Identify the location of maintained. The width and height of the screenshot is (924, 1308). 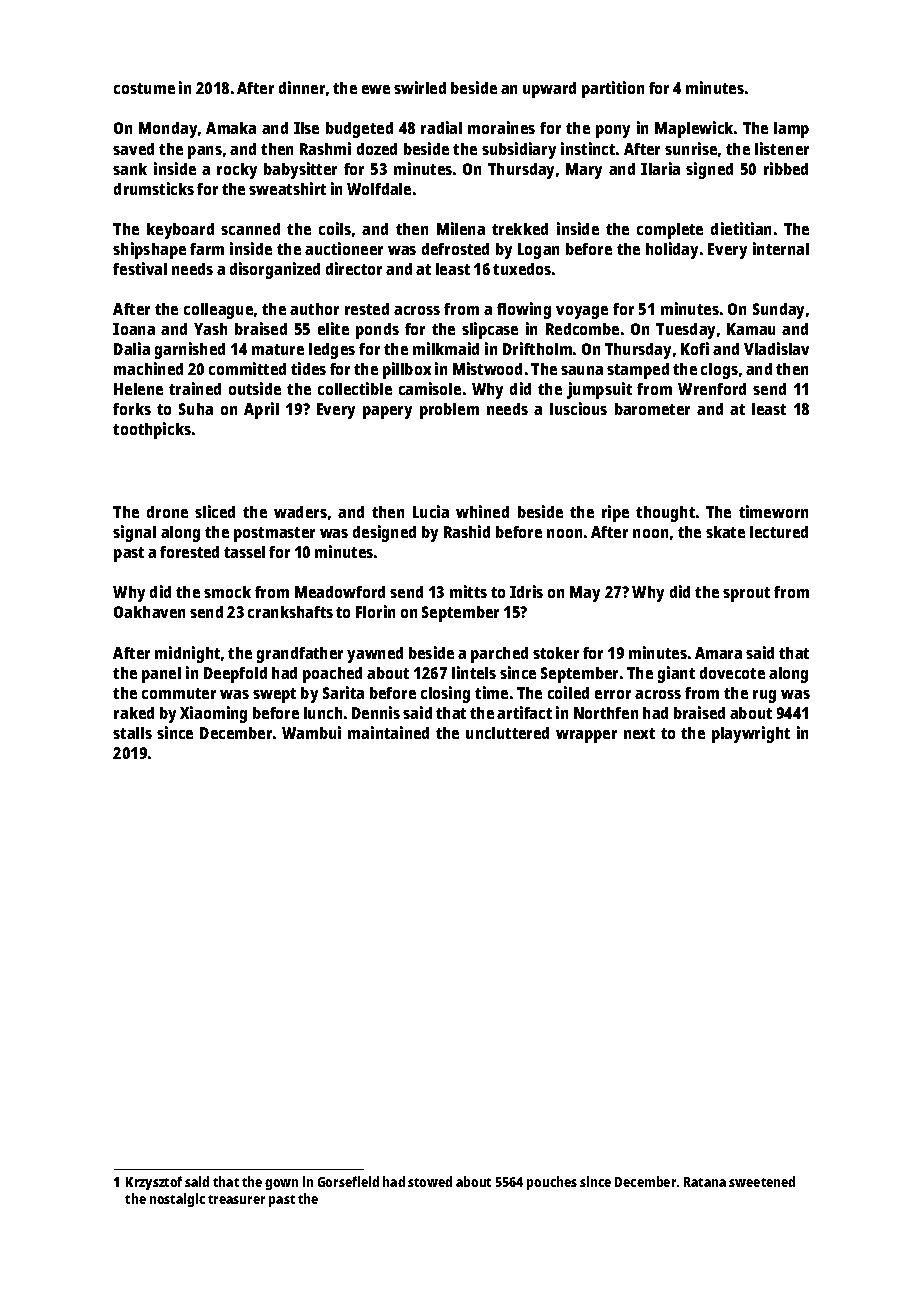
(388, 732).
